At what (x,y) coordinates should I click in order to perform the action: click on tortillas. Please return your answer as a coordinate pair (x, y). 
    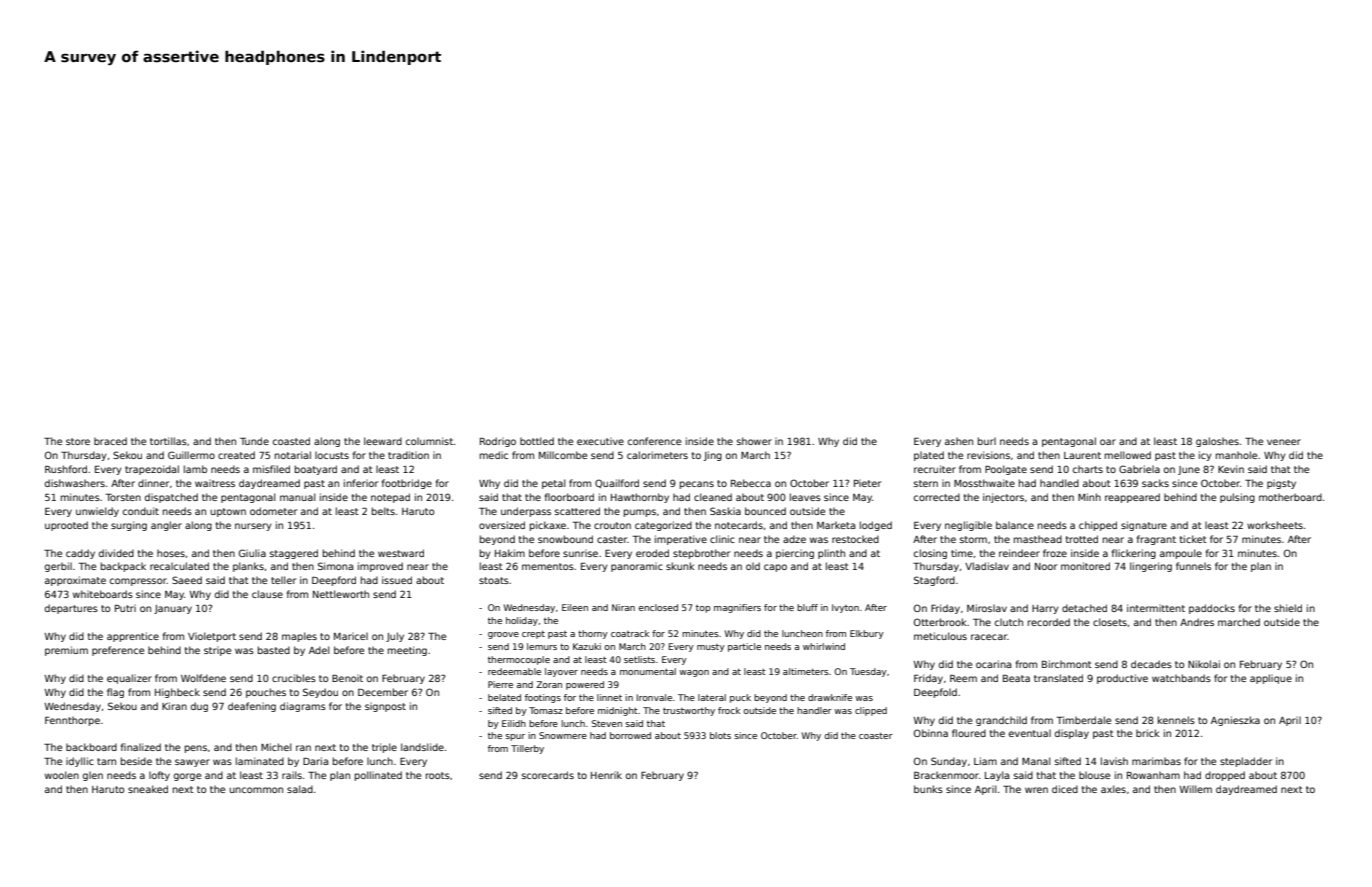
    Looking at the image, I should click on (168, 441).
